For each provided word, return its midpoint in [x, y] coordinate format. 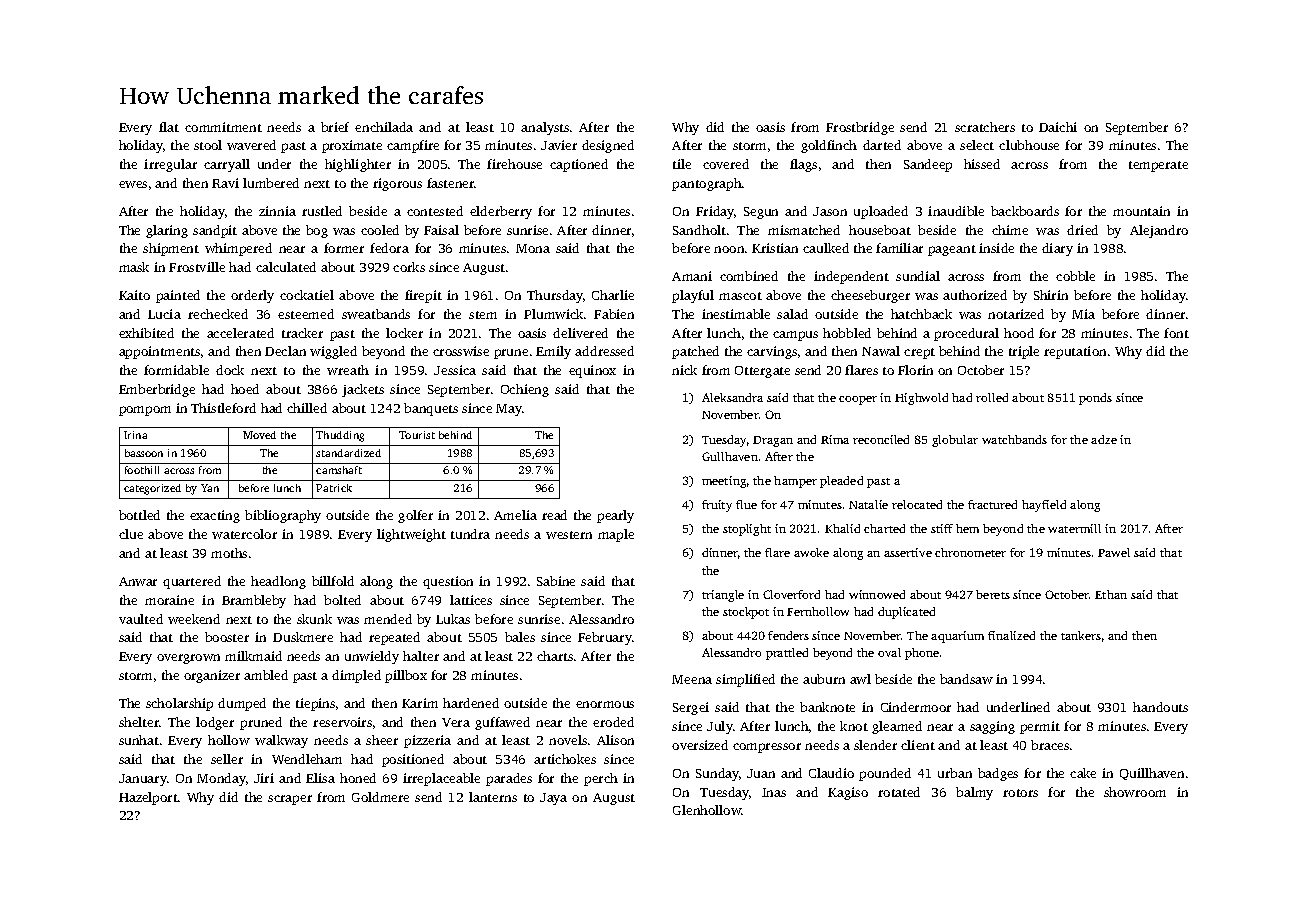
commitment [223, 127]
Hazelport [148, 798]
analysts [545, 128]
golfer [415, 516]
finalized [1011, 635]
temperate [1158, 166]
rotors [1020, 793]
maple [616, 535]
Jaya [553, 799]
